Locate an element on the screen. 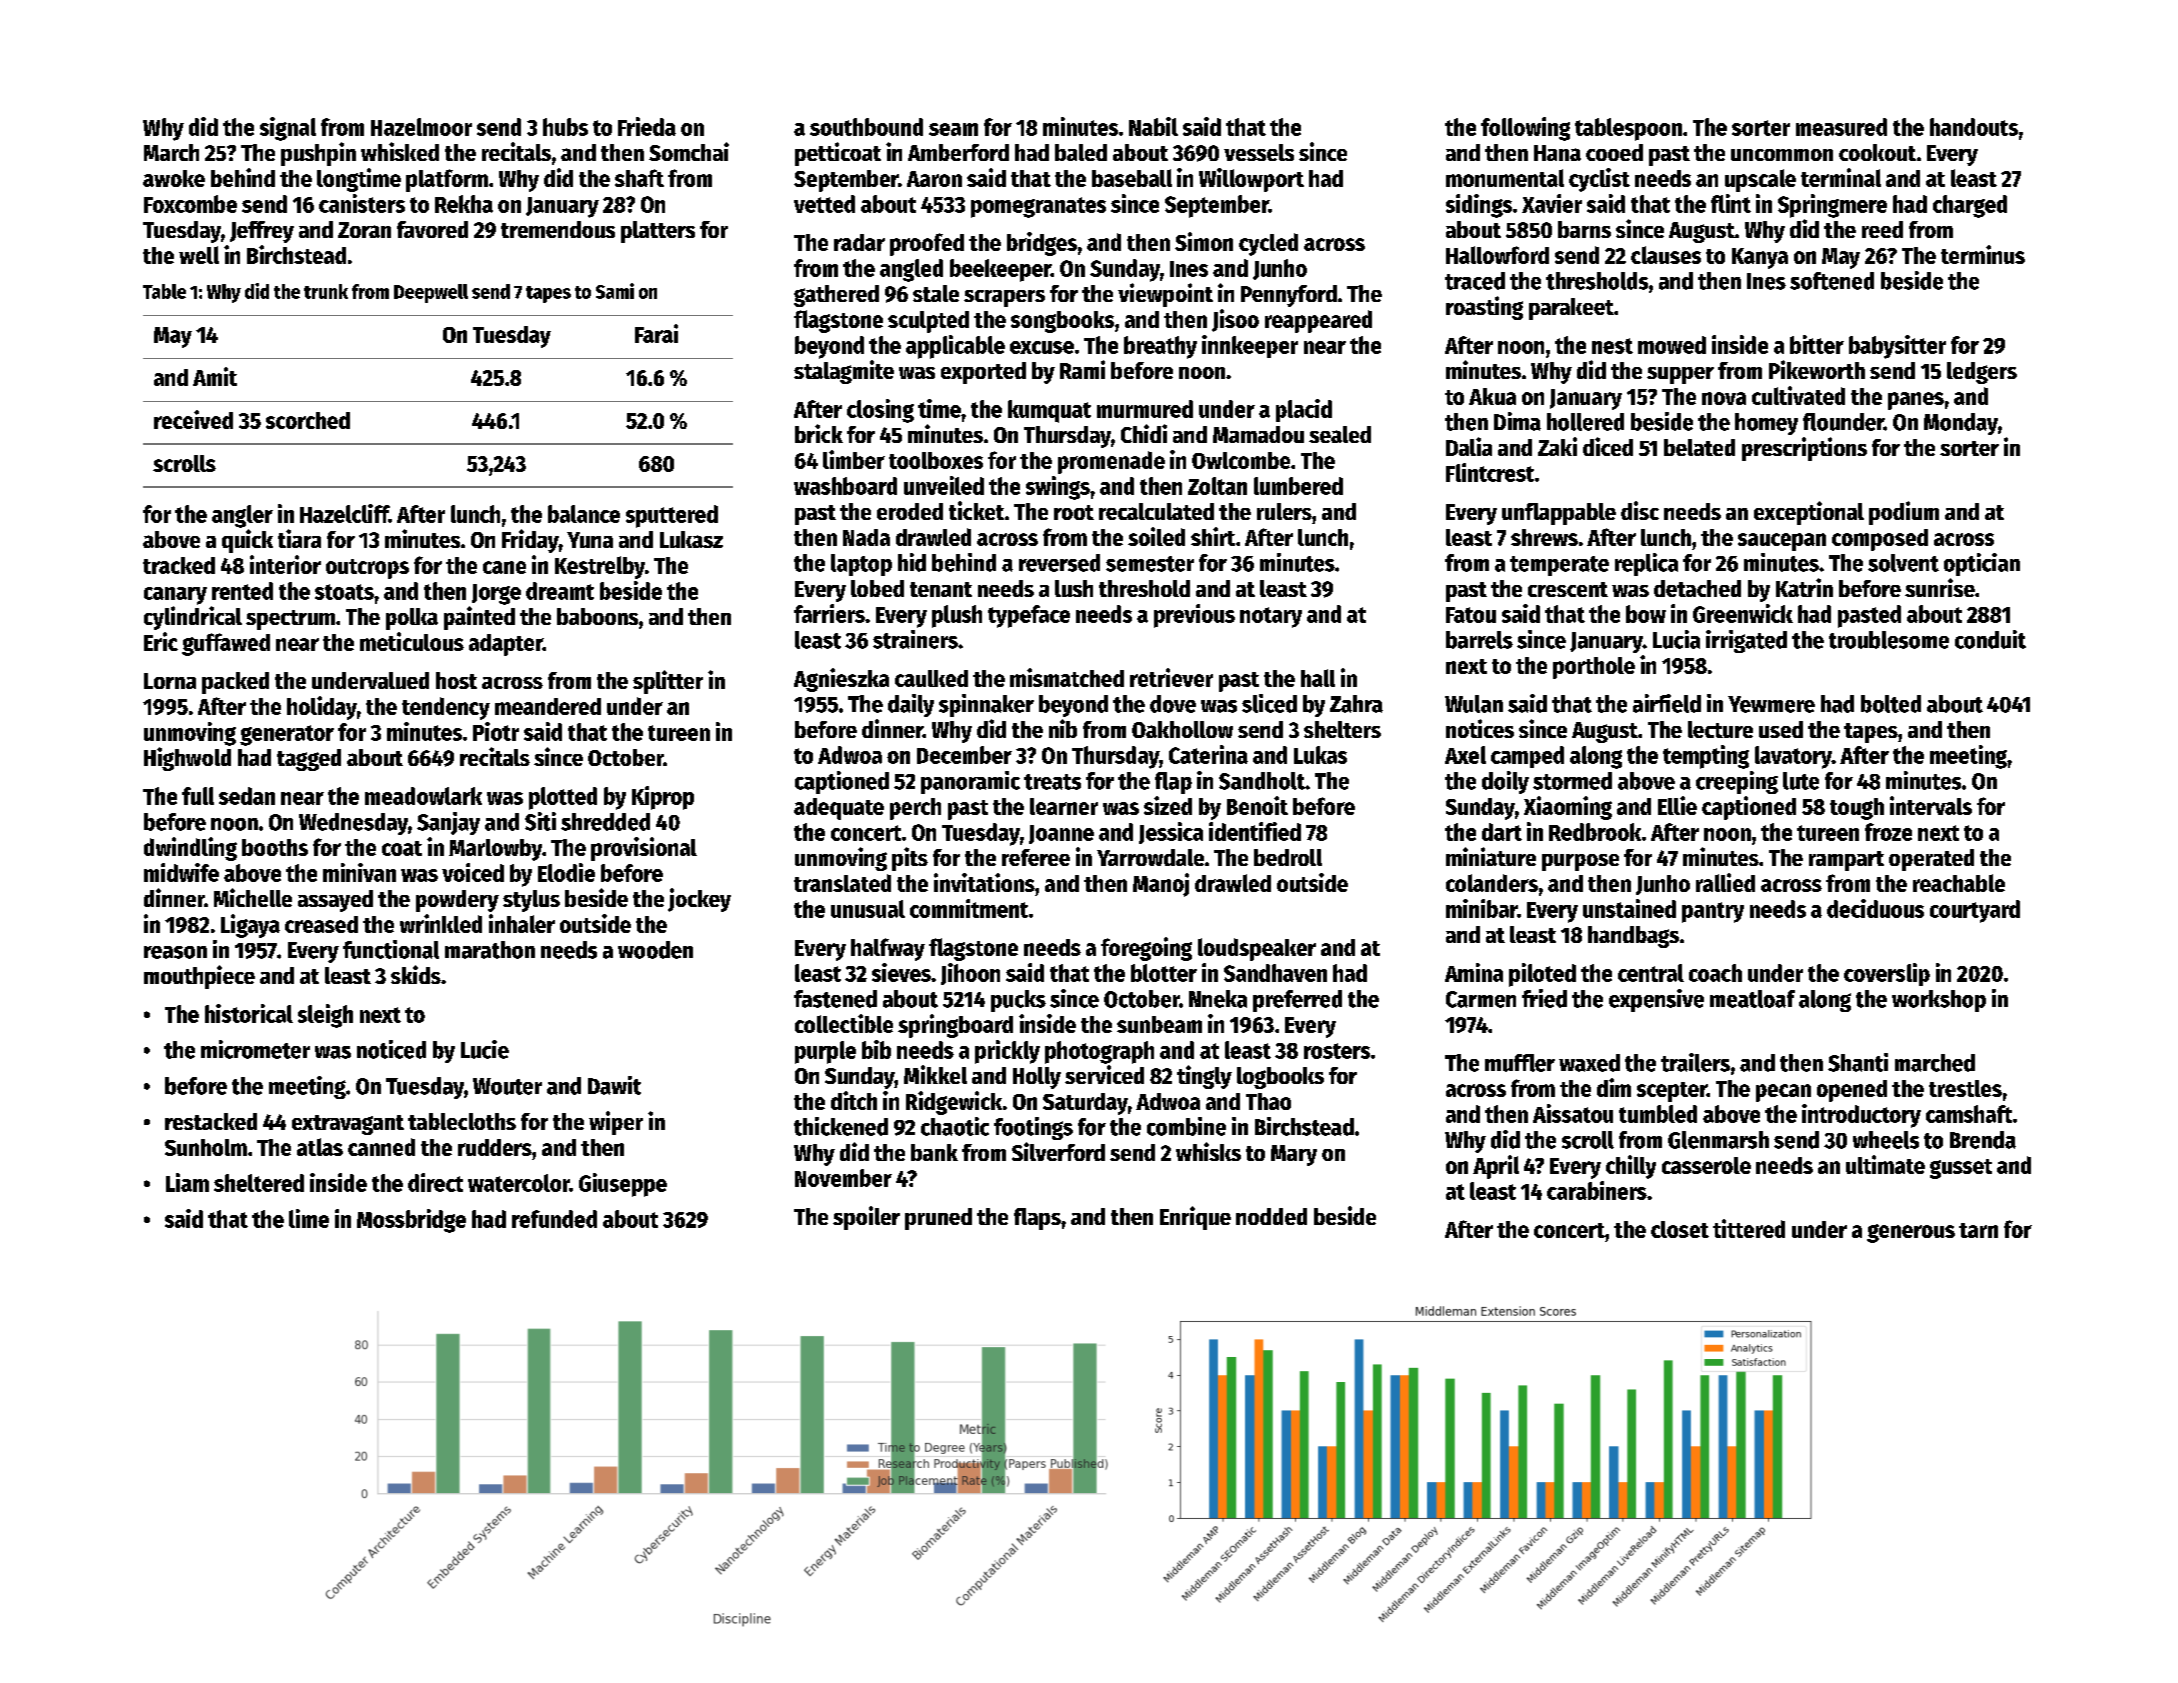 This screenshot has height=1683, width=2178. pruned is located at coordinates (938, 1219).
